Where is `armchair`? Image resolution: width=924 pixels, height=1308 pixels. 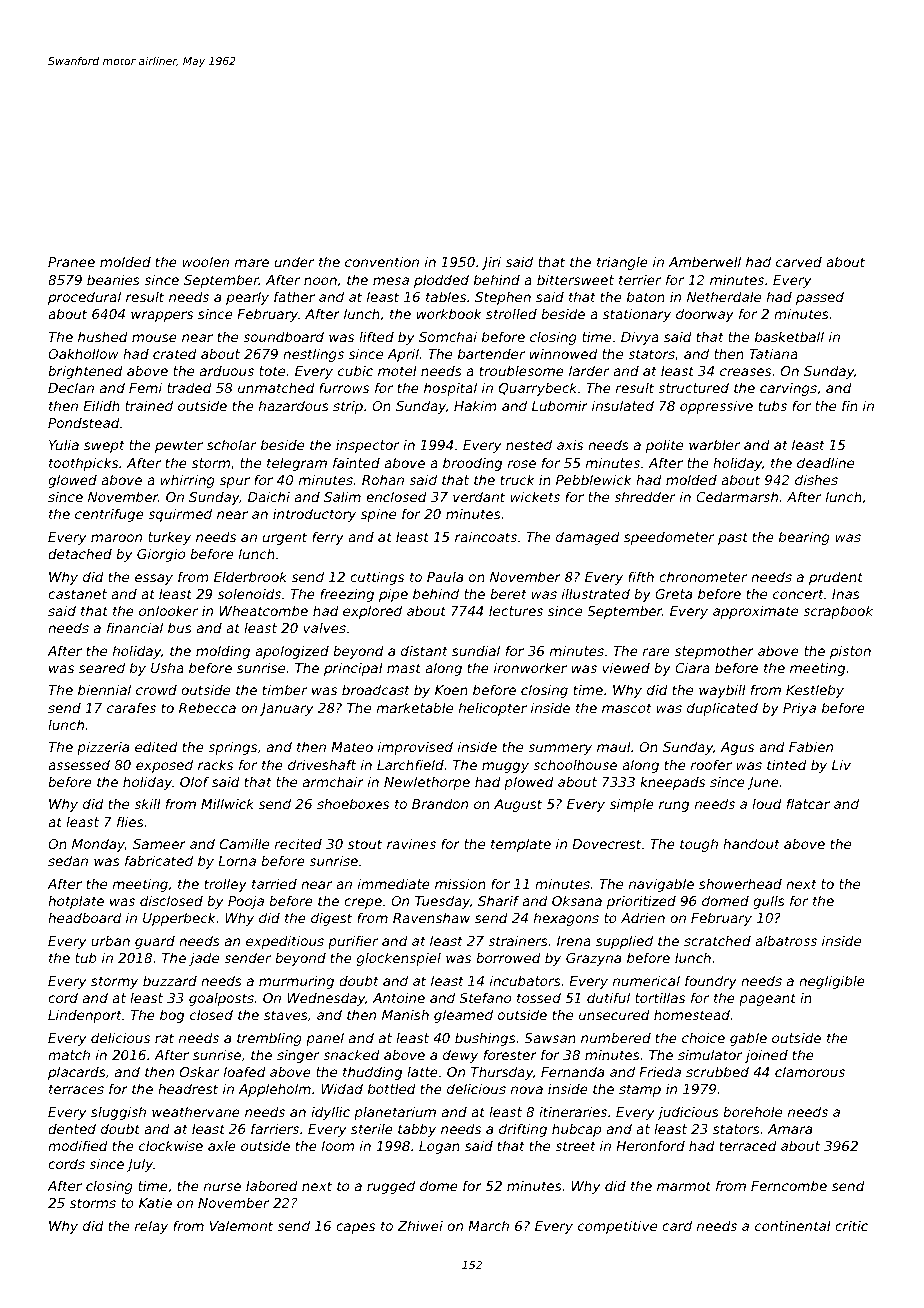
armchair is located at coordinates (333, 781).
